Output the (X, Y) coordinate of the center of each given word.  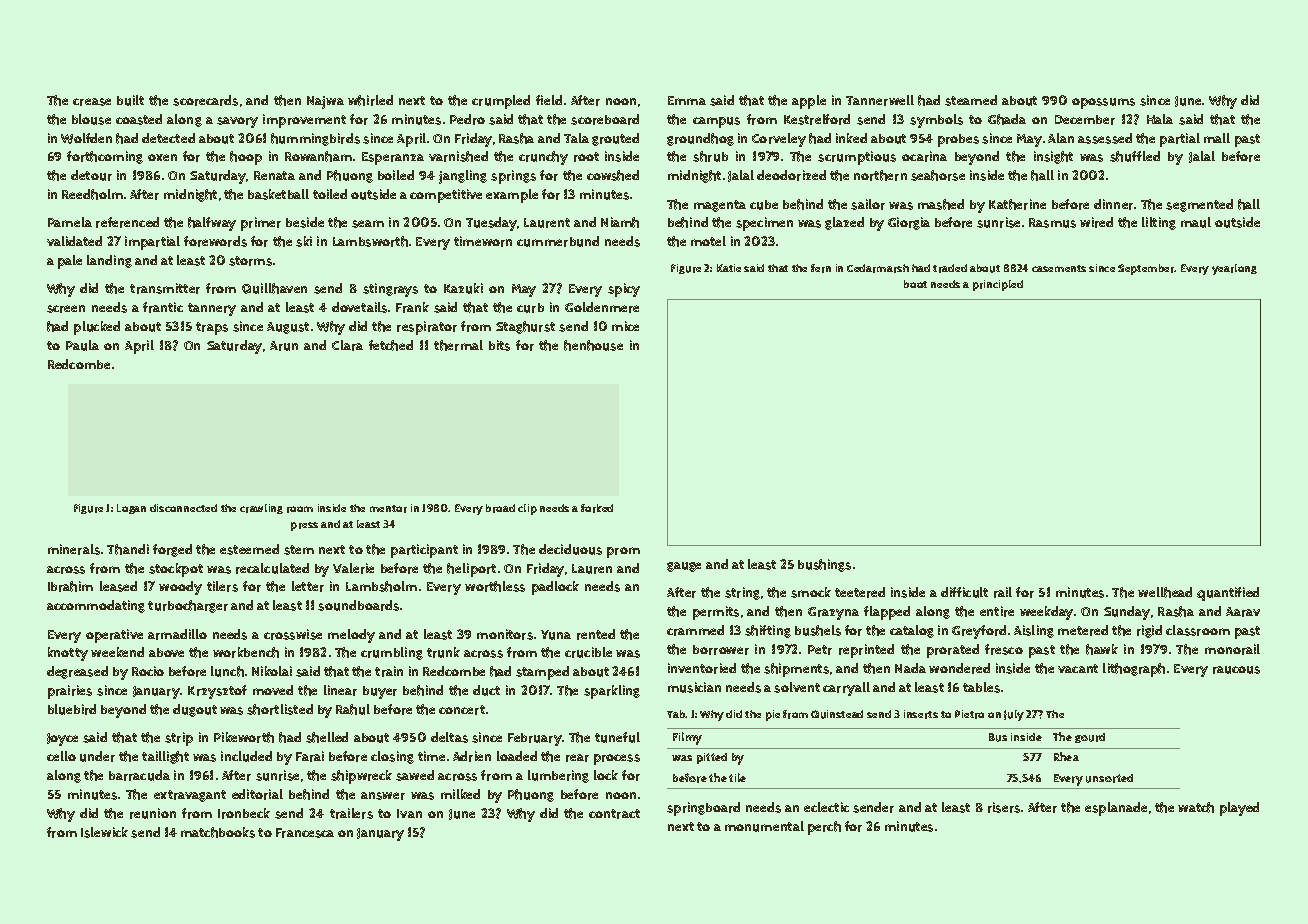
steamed (971, 100)
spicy (624, 290)
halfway (212, 224)
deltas (449, 737)
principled (998, 285)
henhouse (593, 345)
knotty (68, 654)
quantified (1228, 594)
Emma (687, 100)
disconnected (183, 508)
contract (614, 814)
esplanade (1116, 809)
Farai (310, 756)
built (130, 100)
